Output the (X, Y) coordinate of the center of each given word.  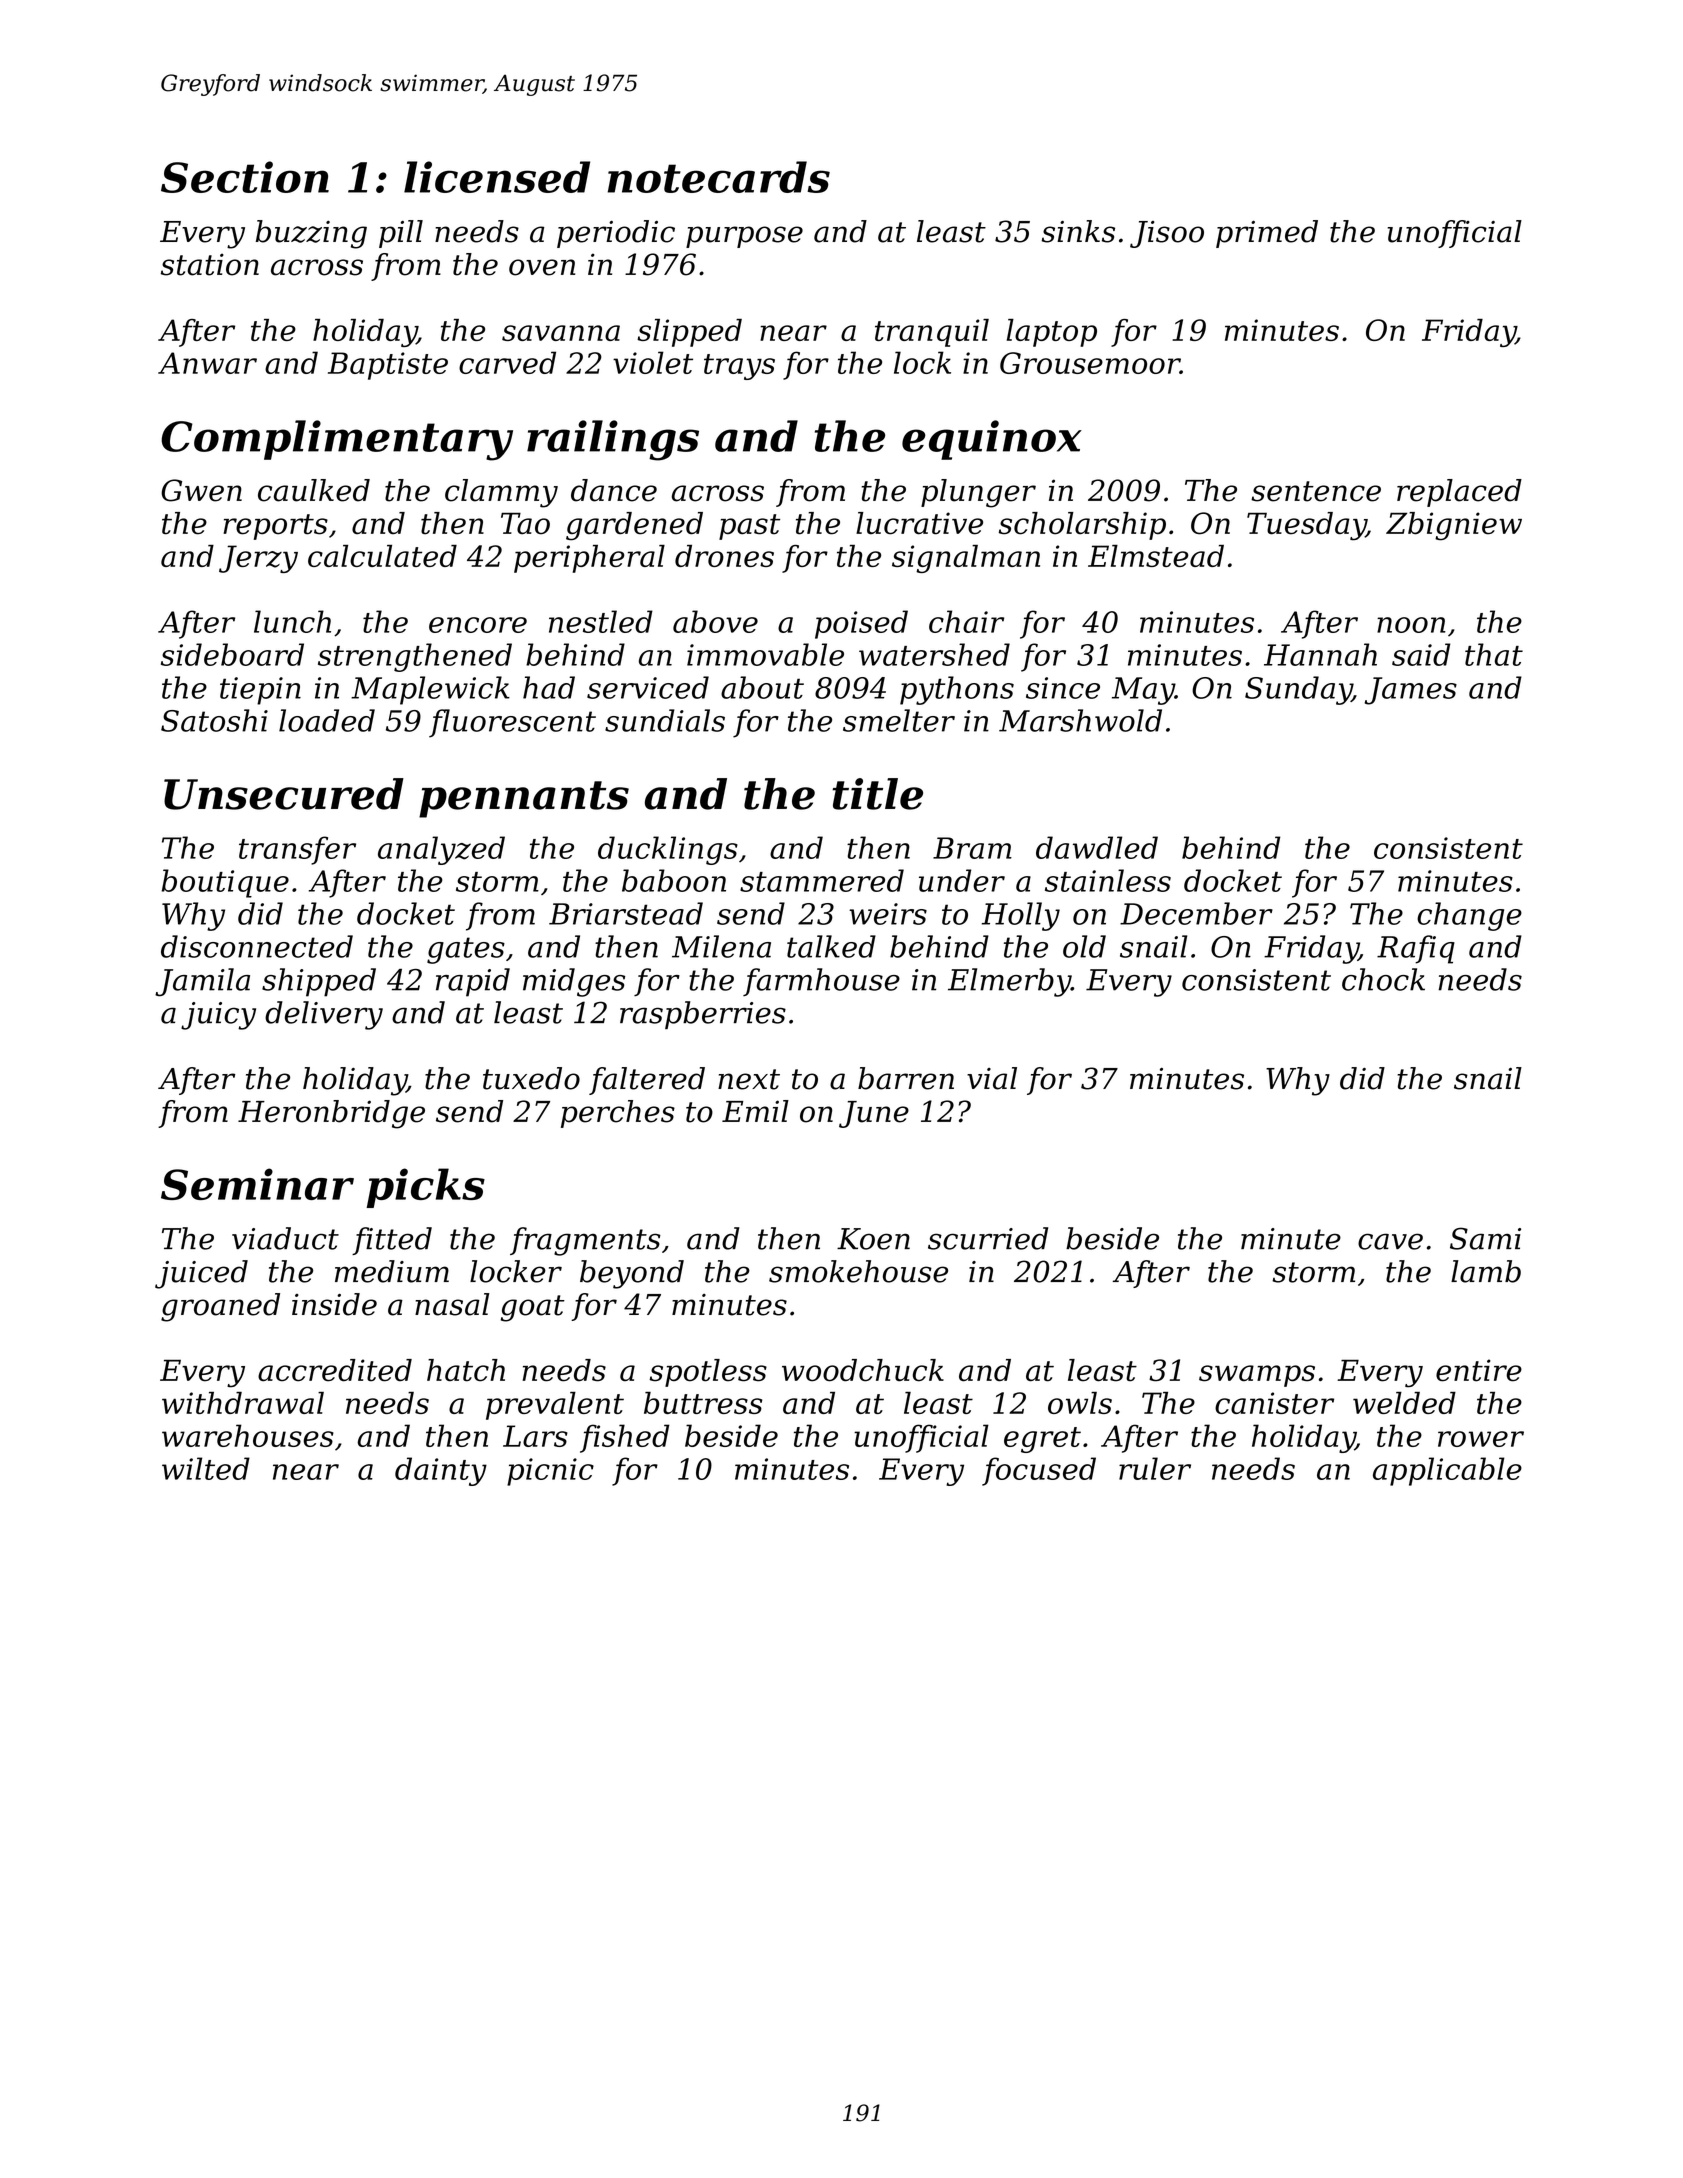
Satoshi (214, 720)
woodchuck (863, 1370)
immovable (765, 654)
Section (245, 177)
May (1143, 691)
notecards (719, 177)
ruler (1155, 1468)
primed (1267, 234)
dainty (441, 1471)
